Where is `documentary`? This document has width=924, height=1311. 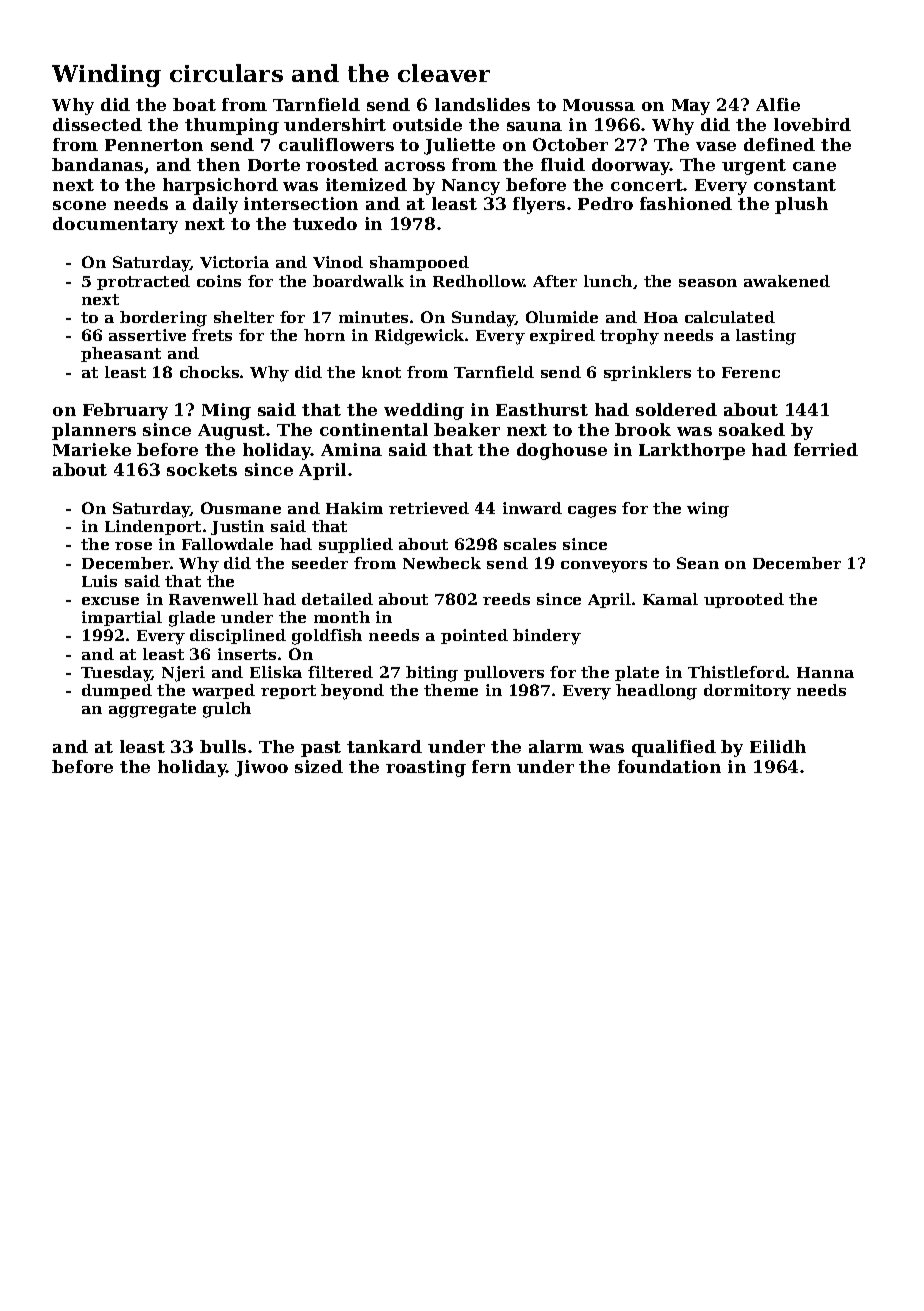
documentary is located at coordinates (115, 225).
